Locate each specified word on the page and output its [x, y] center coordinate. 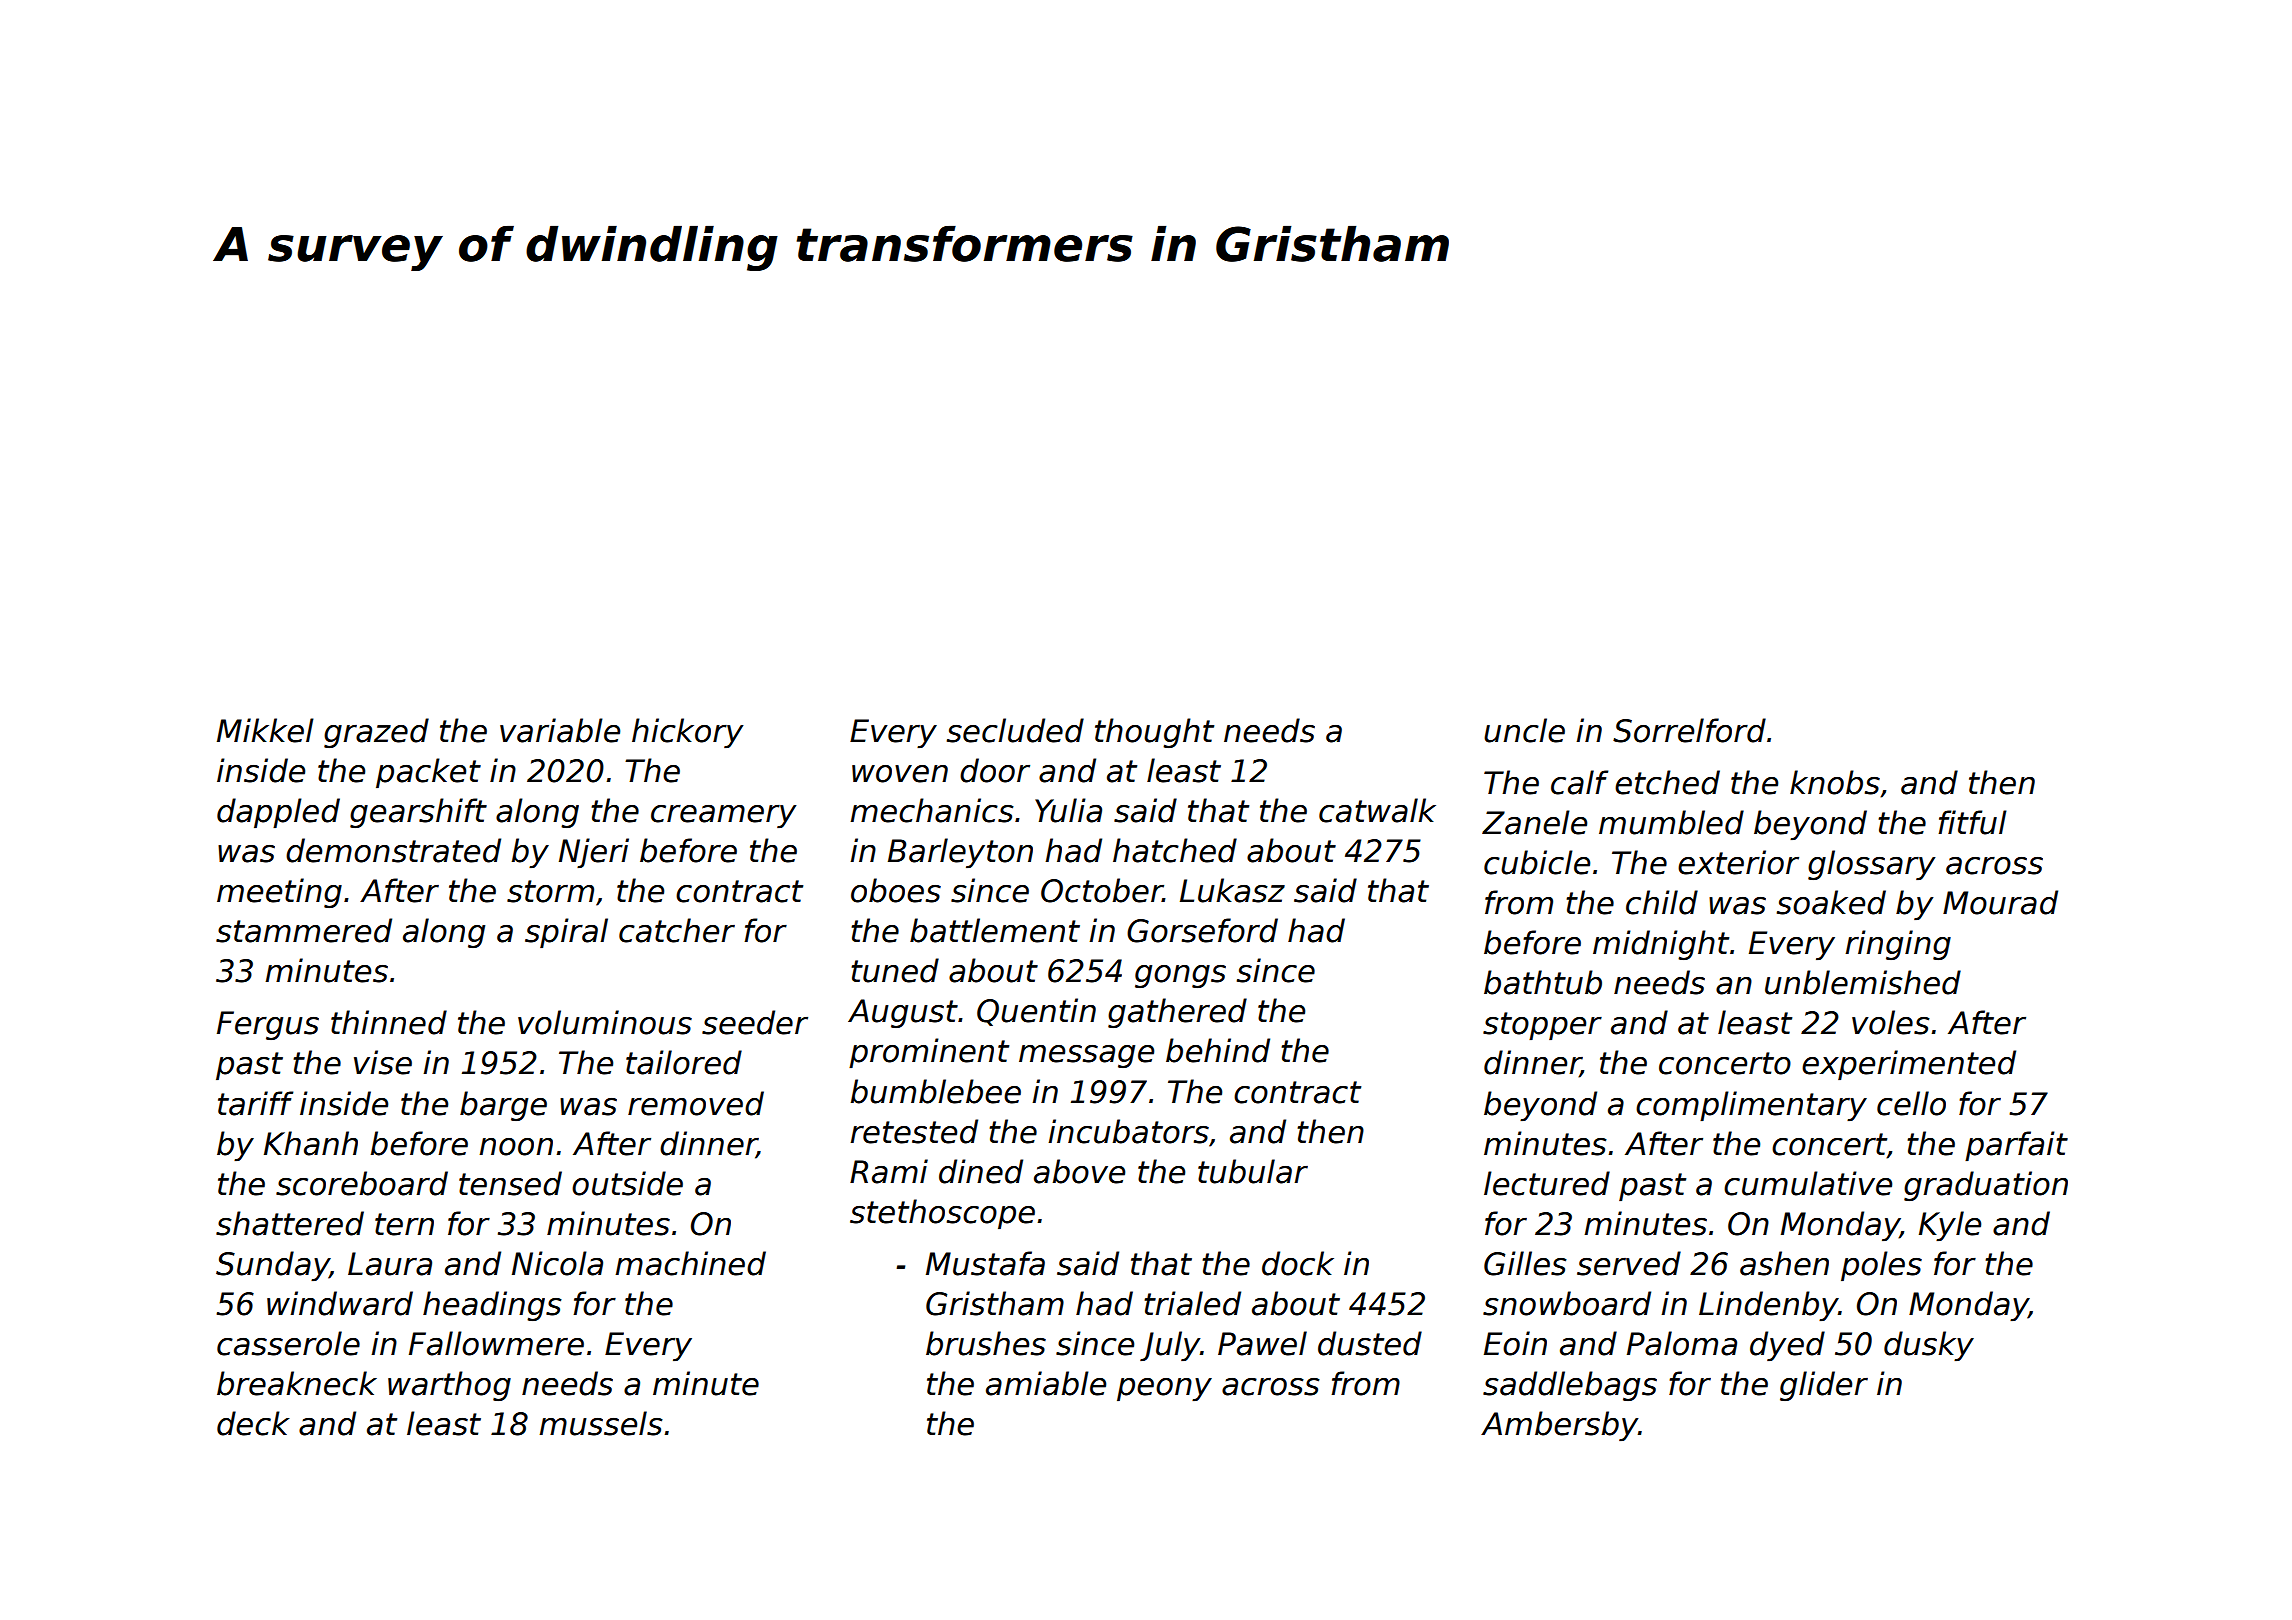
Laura [390, 1264]
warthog [449, 1386]
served [1629, 1263]
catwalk [1377, 810]
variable [560, 730]
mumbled [1671, 822]
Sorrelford [1689, 730]
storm [550, 891]
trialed [1192, 1303]
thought [1154, 733]
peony [1164, 1390]
